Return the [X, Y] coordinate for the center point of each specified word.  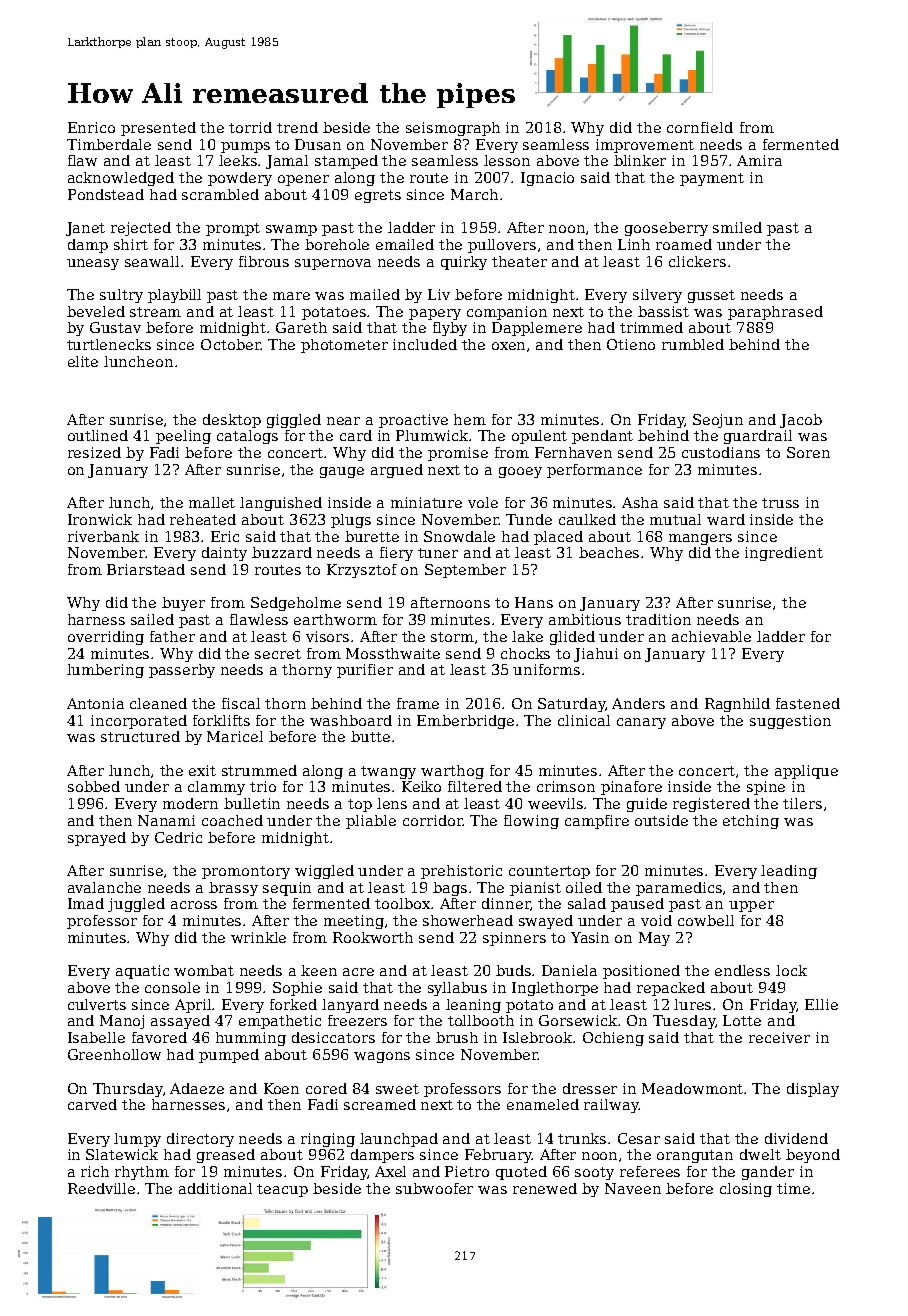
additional [215, 1188]
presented [158, 129]
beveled [96, 311]
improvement [645, 146]
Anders [638, 703]
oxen [508, 346]
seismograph [453, 129]
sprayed [97, 839]
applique [806, 772]
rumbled [693, 344]
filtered [475, 786]
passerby [182, 671]
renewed [545, 1188]
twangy [388, 772]
